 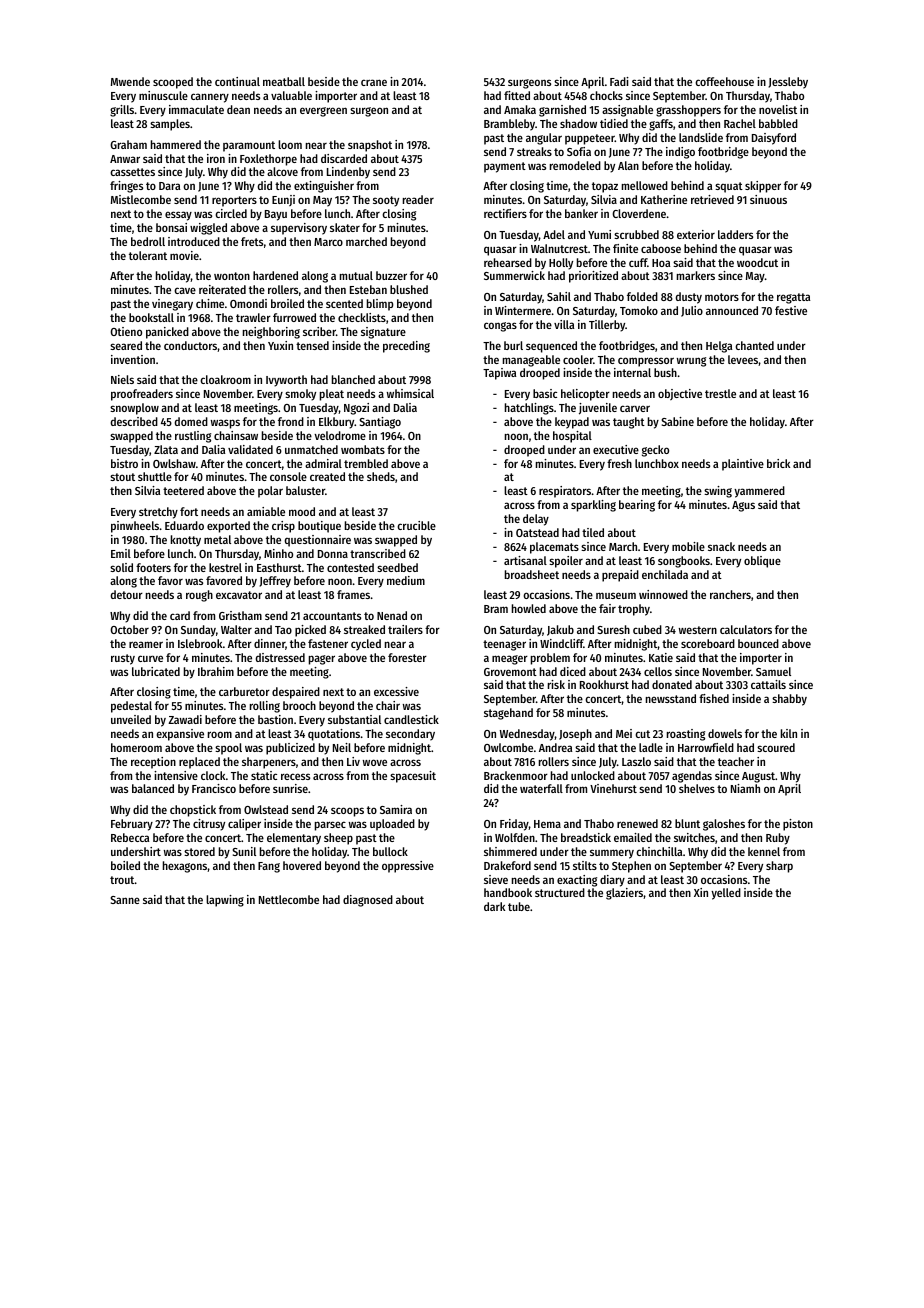 I want to click on signature, so click(x=383, y=333).
